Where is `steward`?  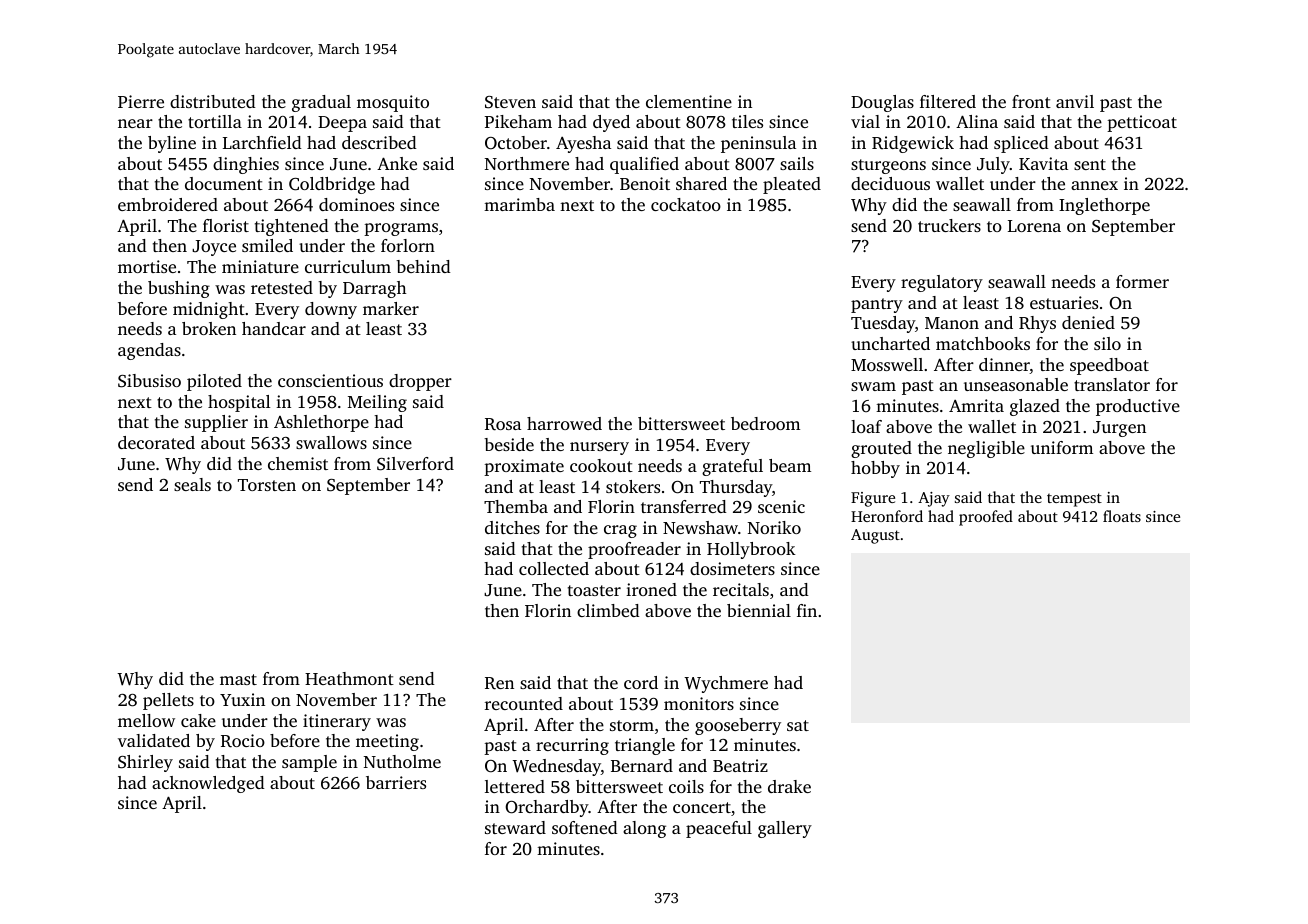
steward is located at coordinates (515, 827).
